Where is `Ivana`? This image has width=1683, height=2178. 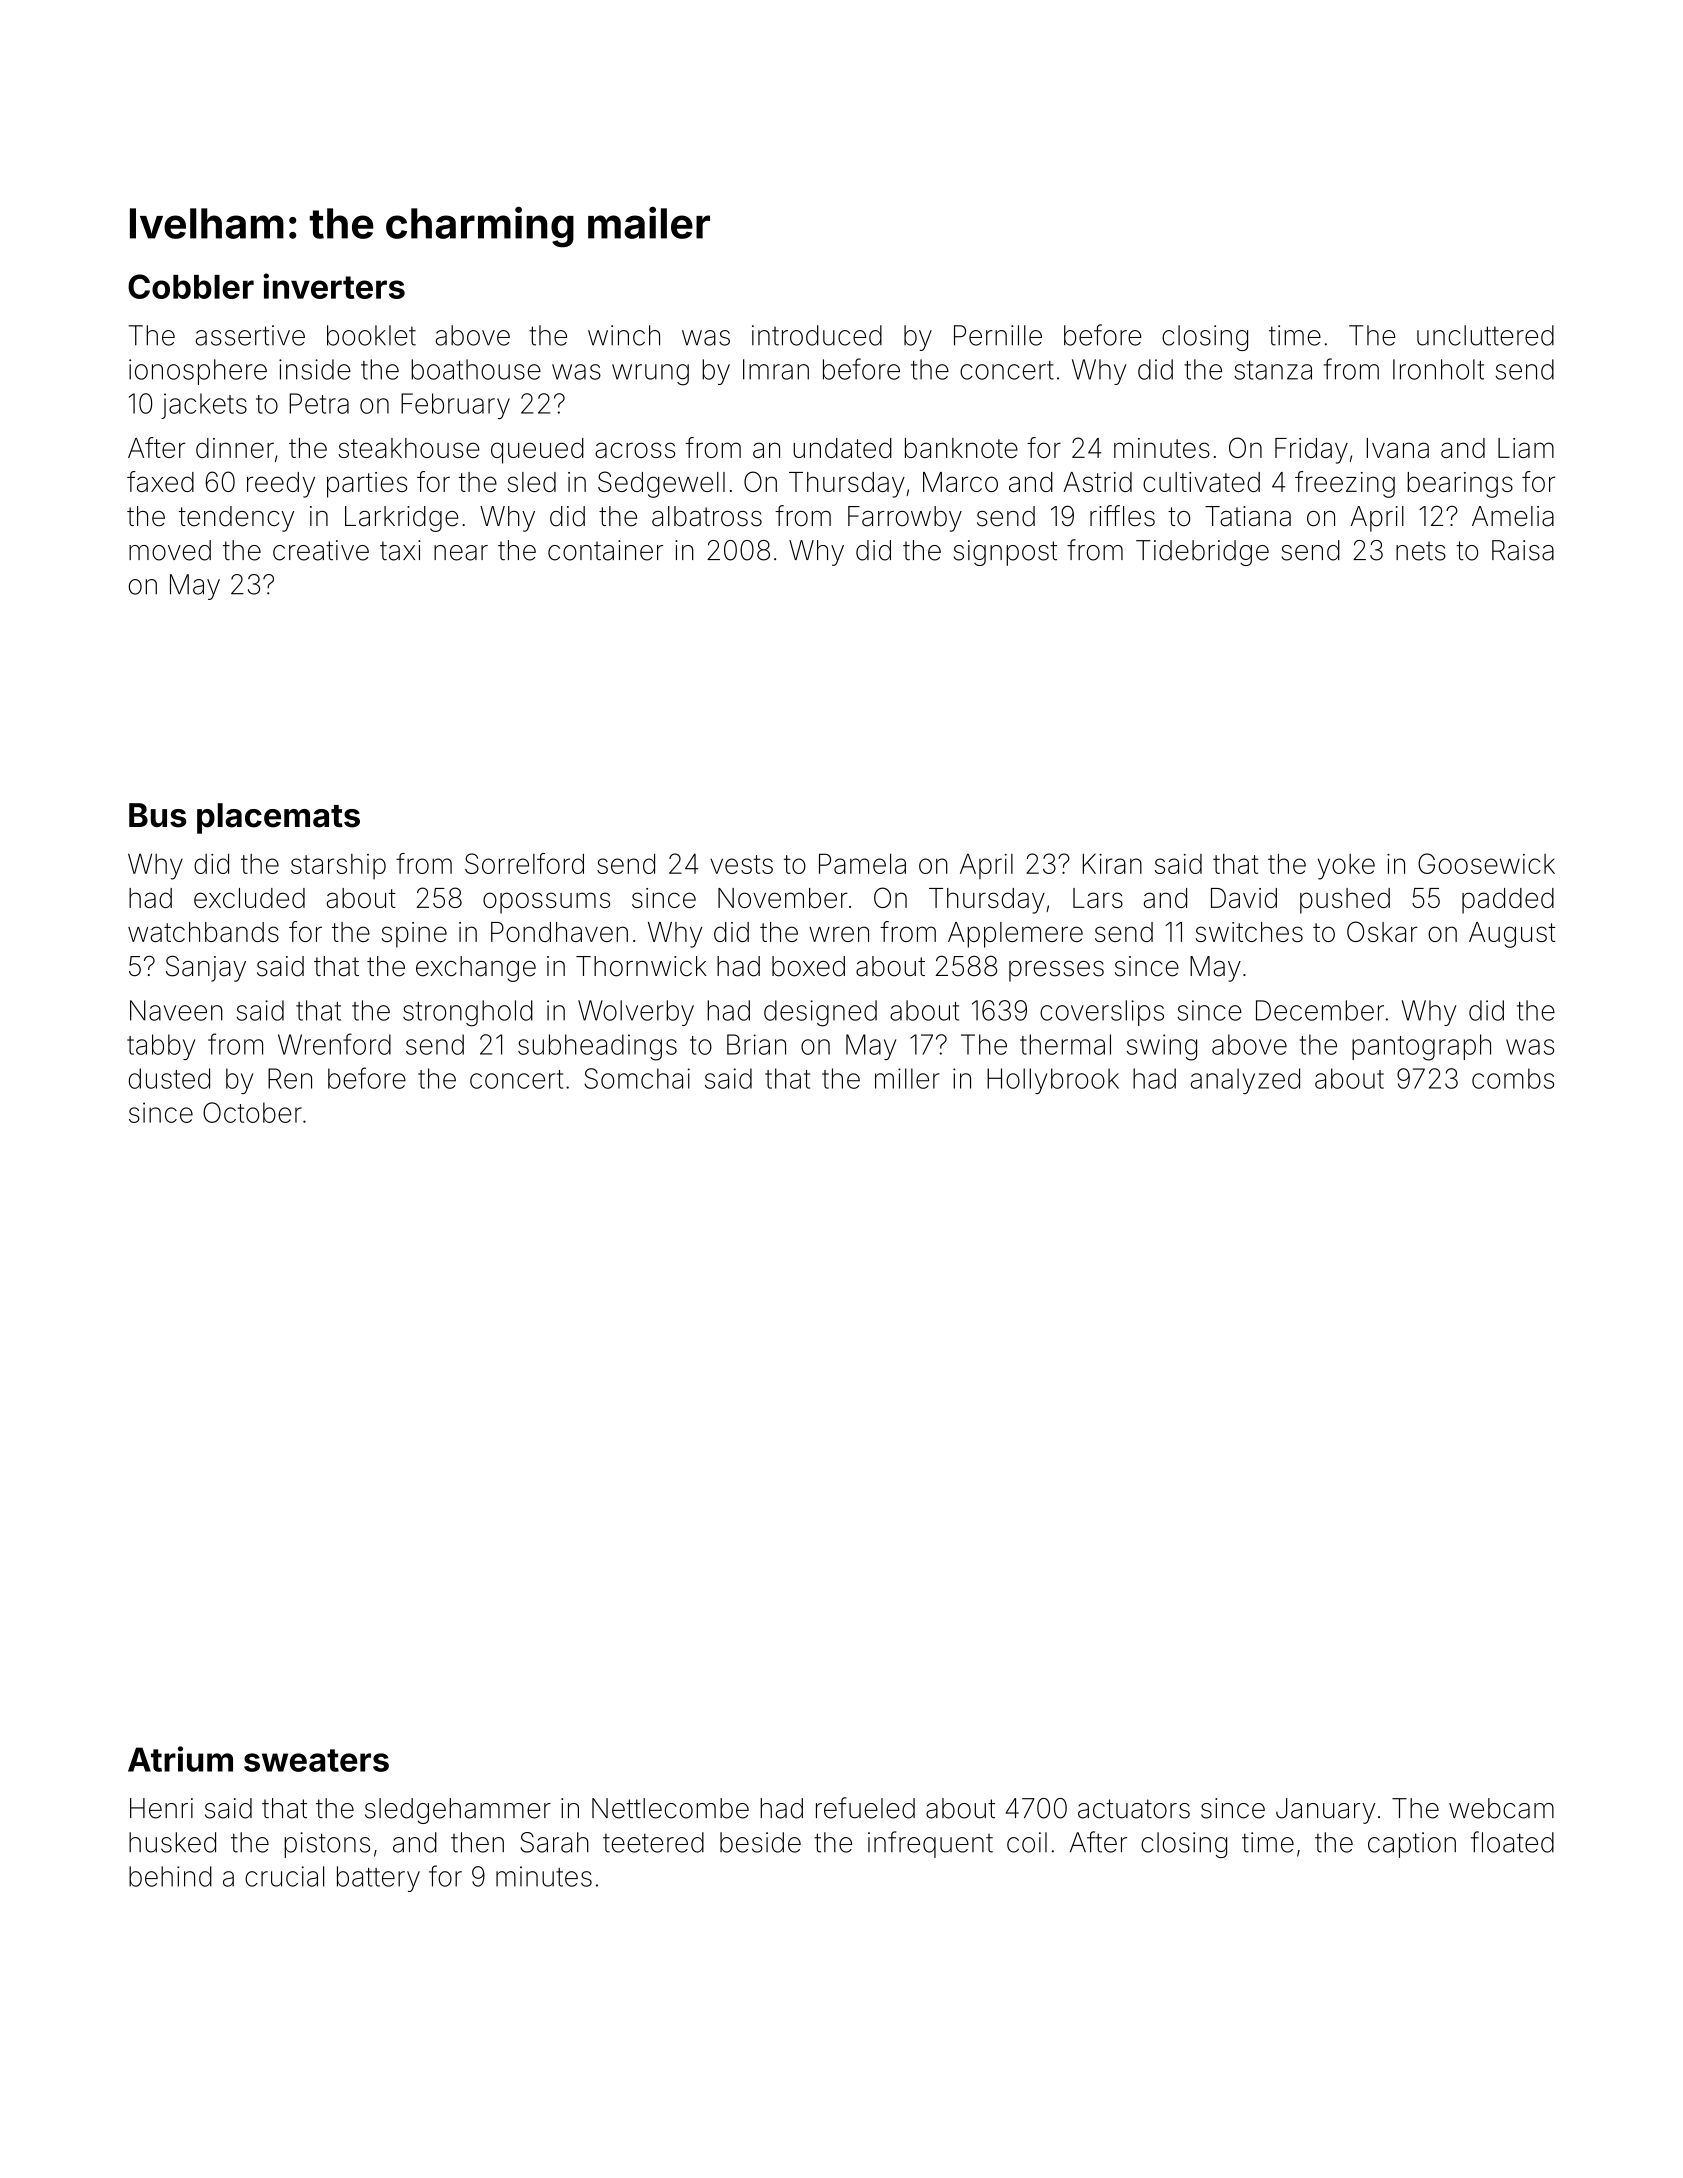 Ivana is located at coordinates (1398, 448).
